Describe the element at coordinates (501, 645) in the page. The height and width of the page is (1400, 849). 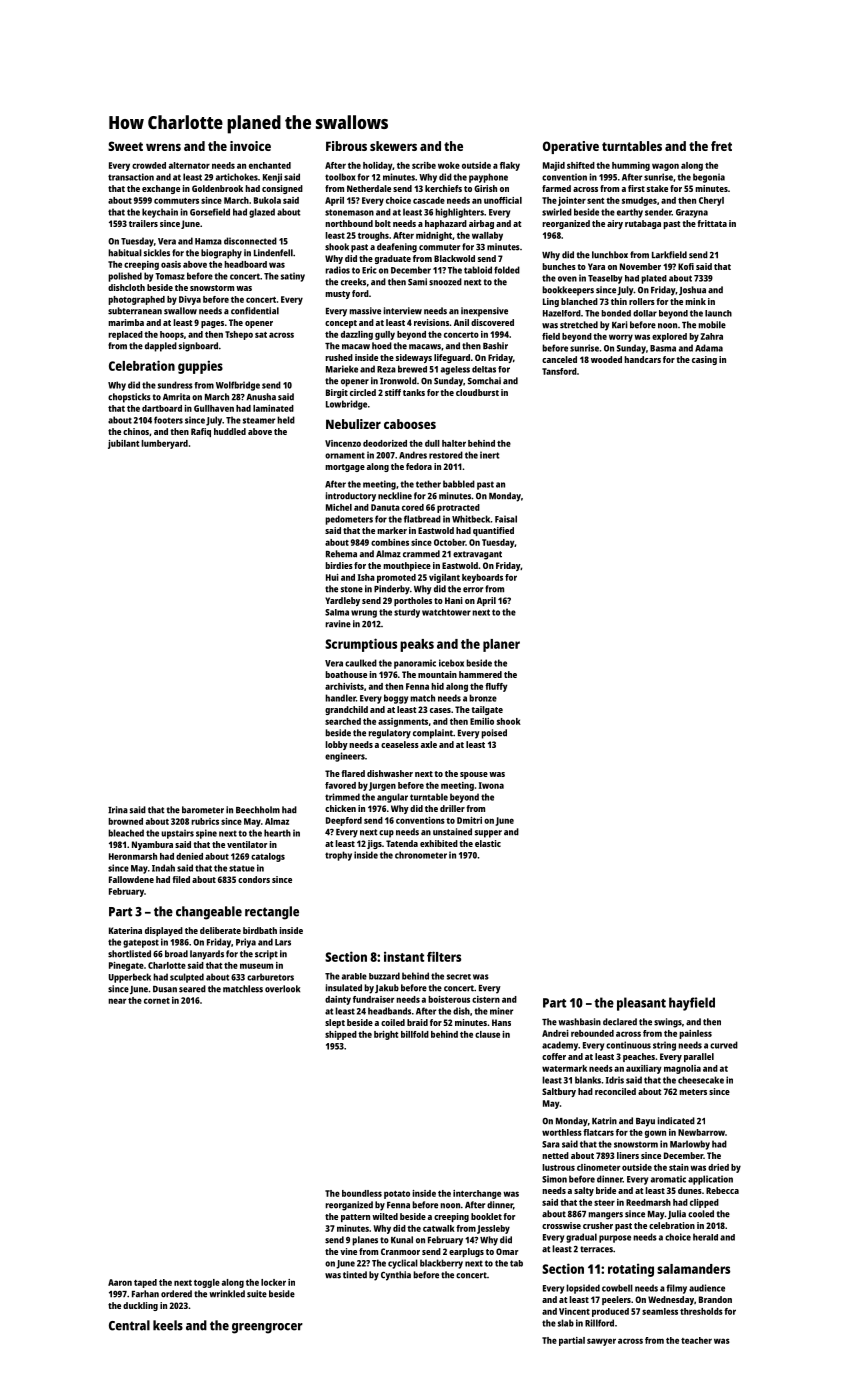
I see `planer` at that location.
